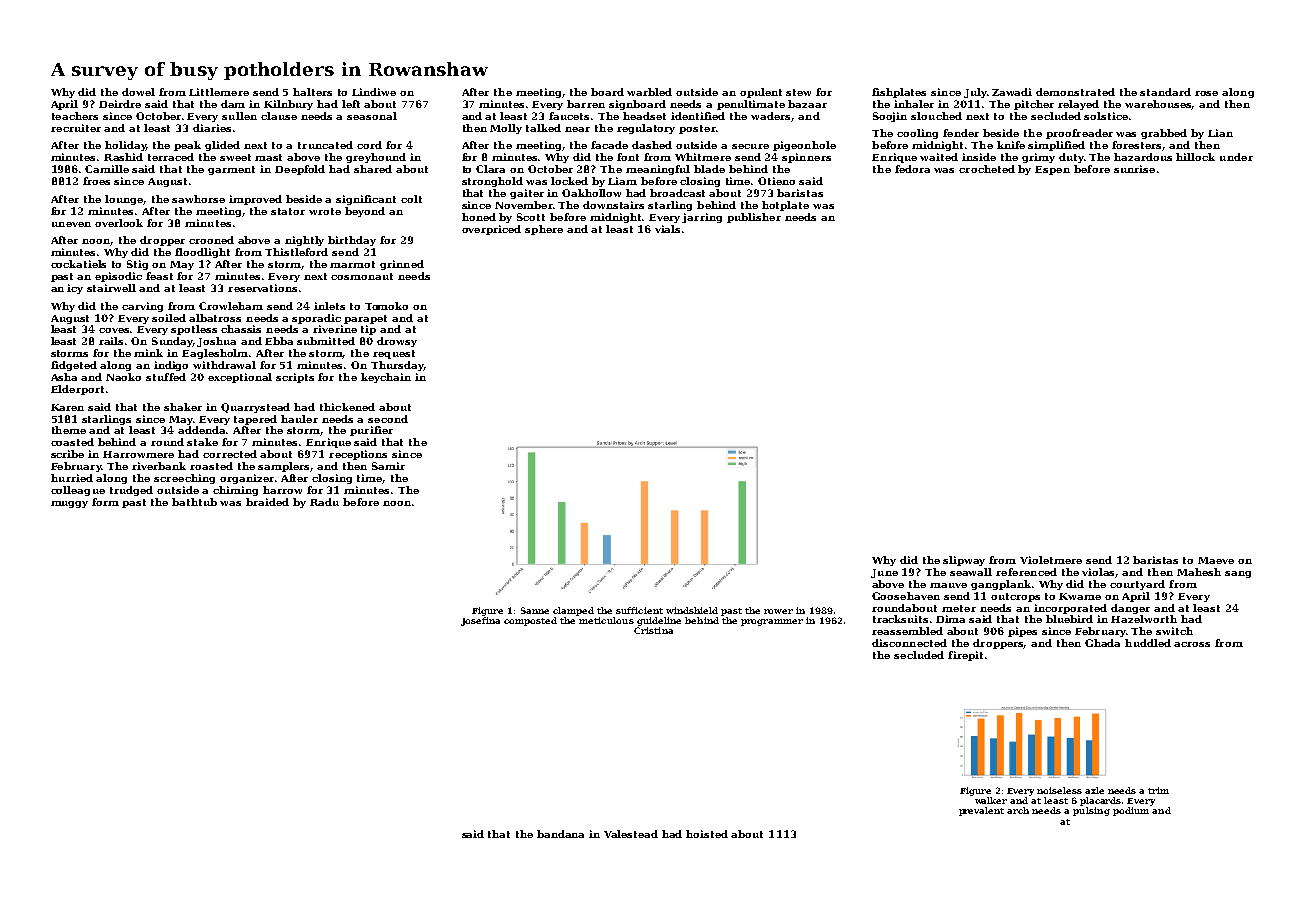 This screenshot has height=924, width=1308. I want to click on stew, so click(798, 92).
